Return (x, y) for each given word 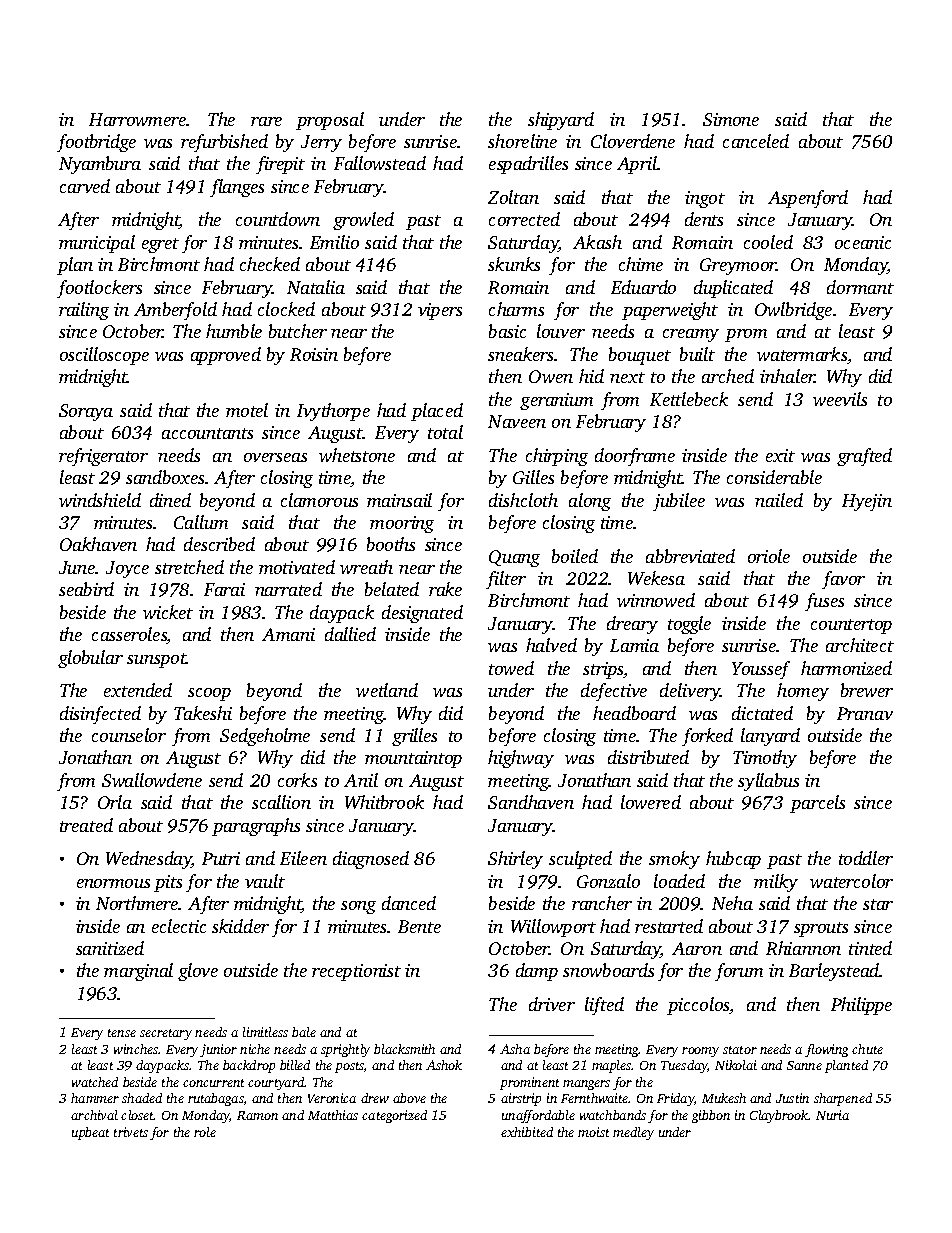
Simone (731, 119)
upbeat (90, 1133)
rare (266, 121)
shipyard (561, 121)
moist (593, 1132)
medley (633, 1133)
